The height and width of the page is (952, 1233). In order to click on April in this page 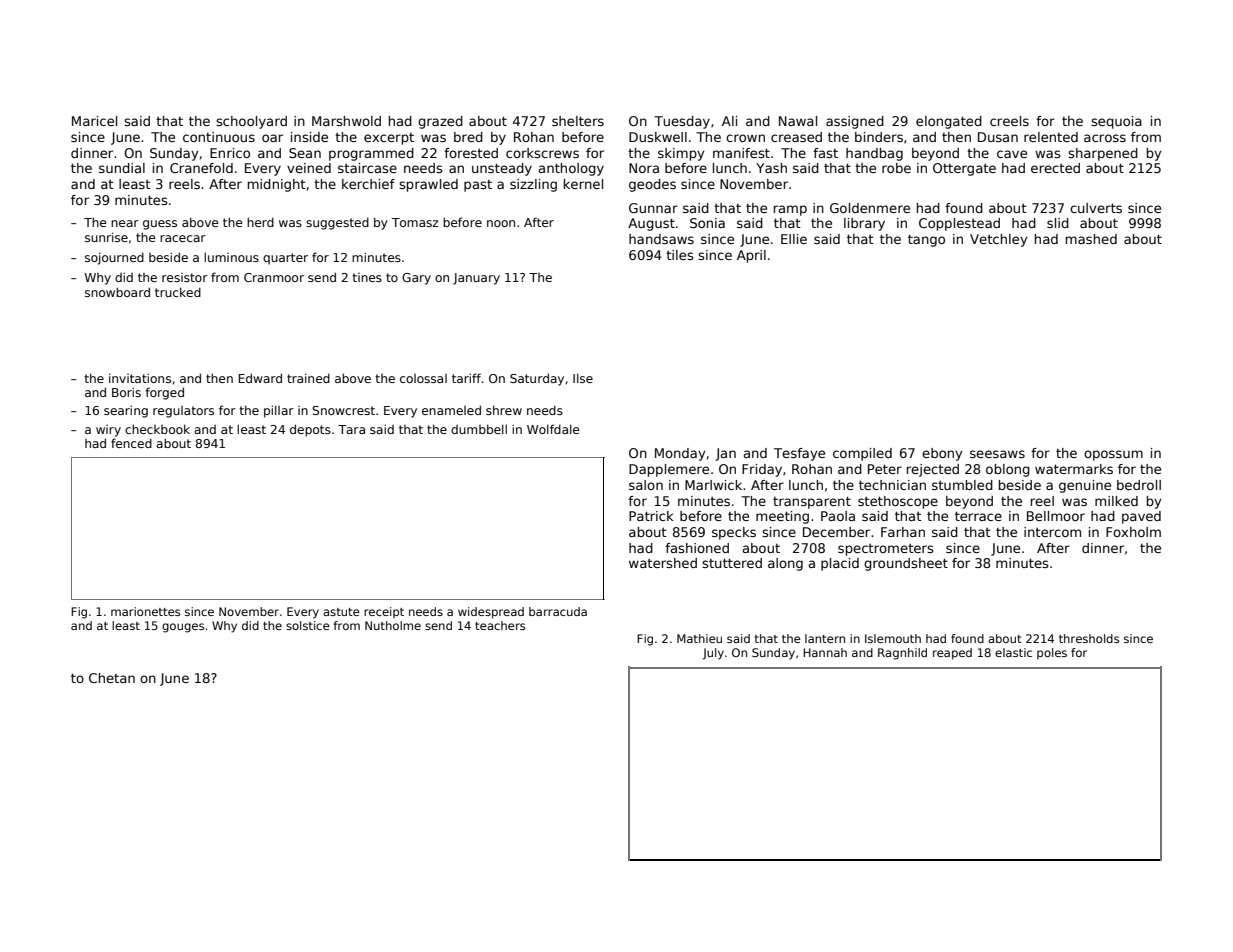, I will do `click(751, 256)`.
